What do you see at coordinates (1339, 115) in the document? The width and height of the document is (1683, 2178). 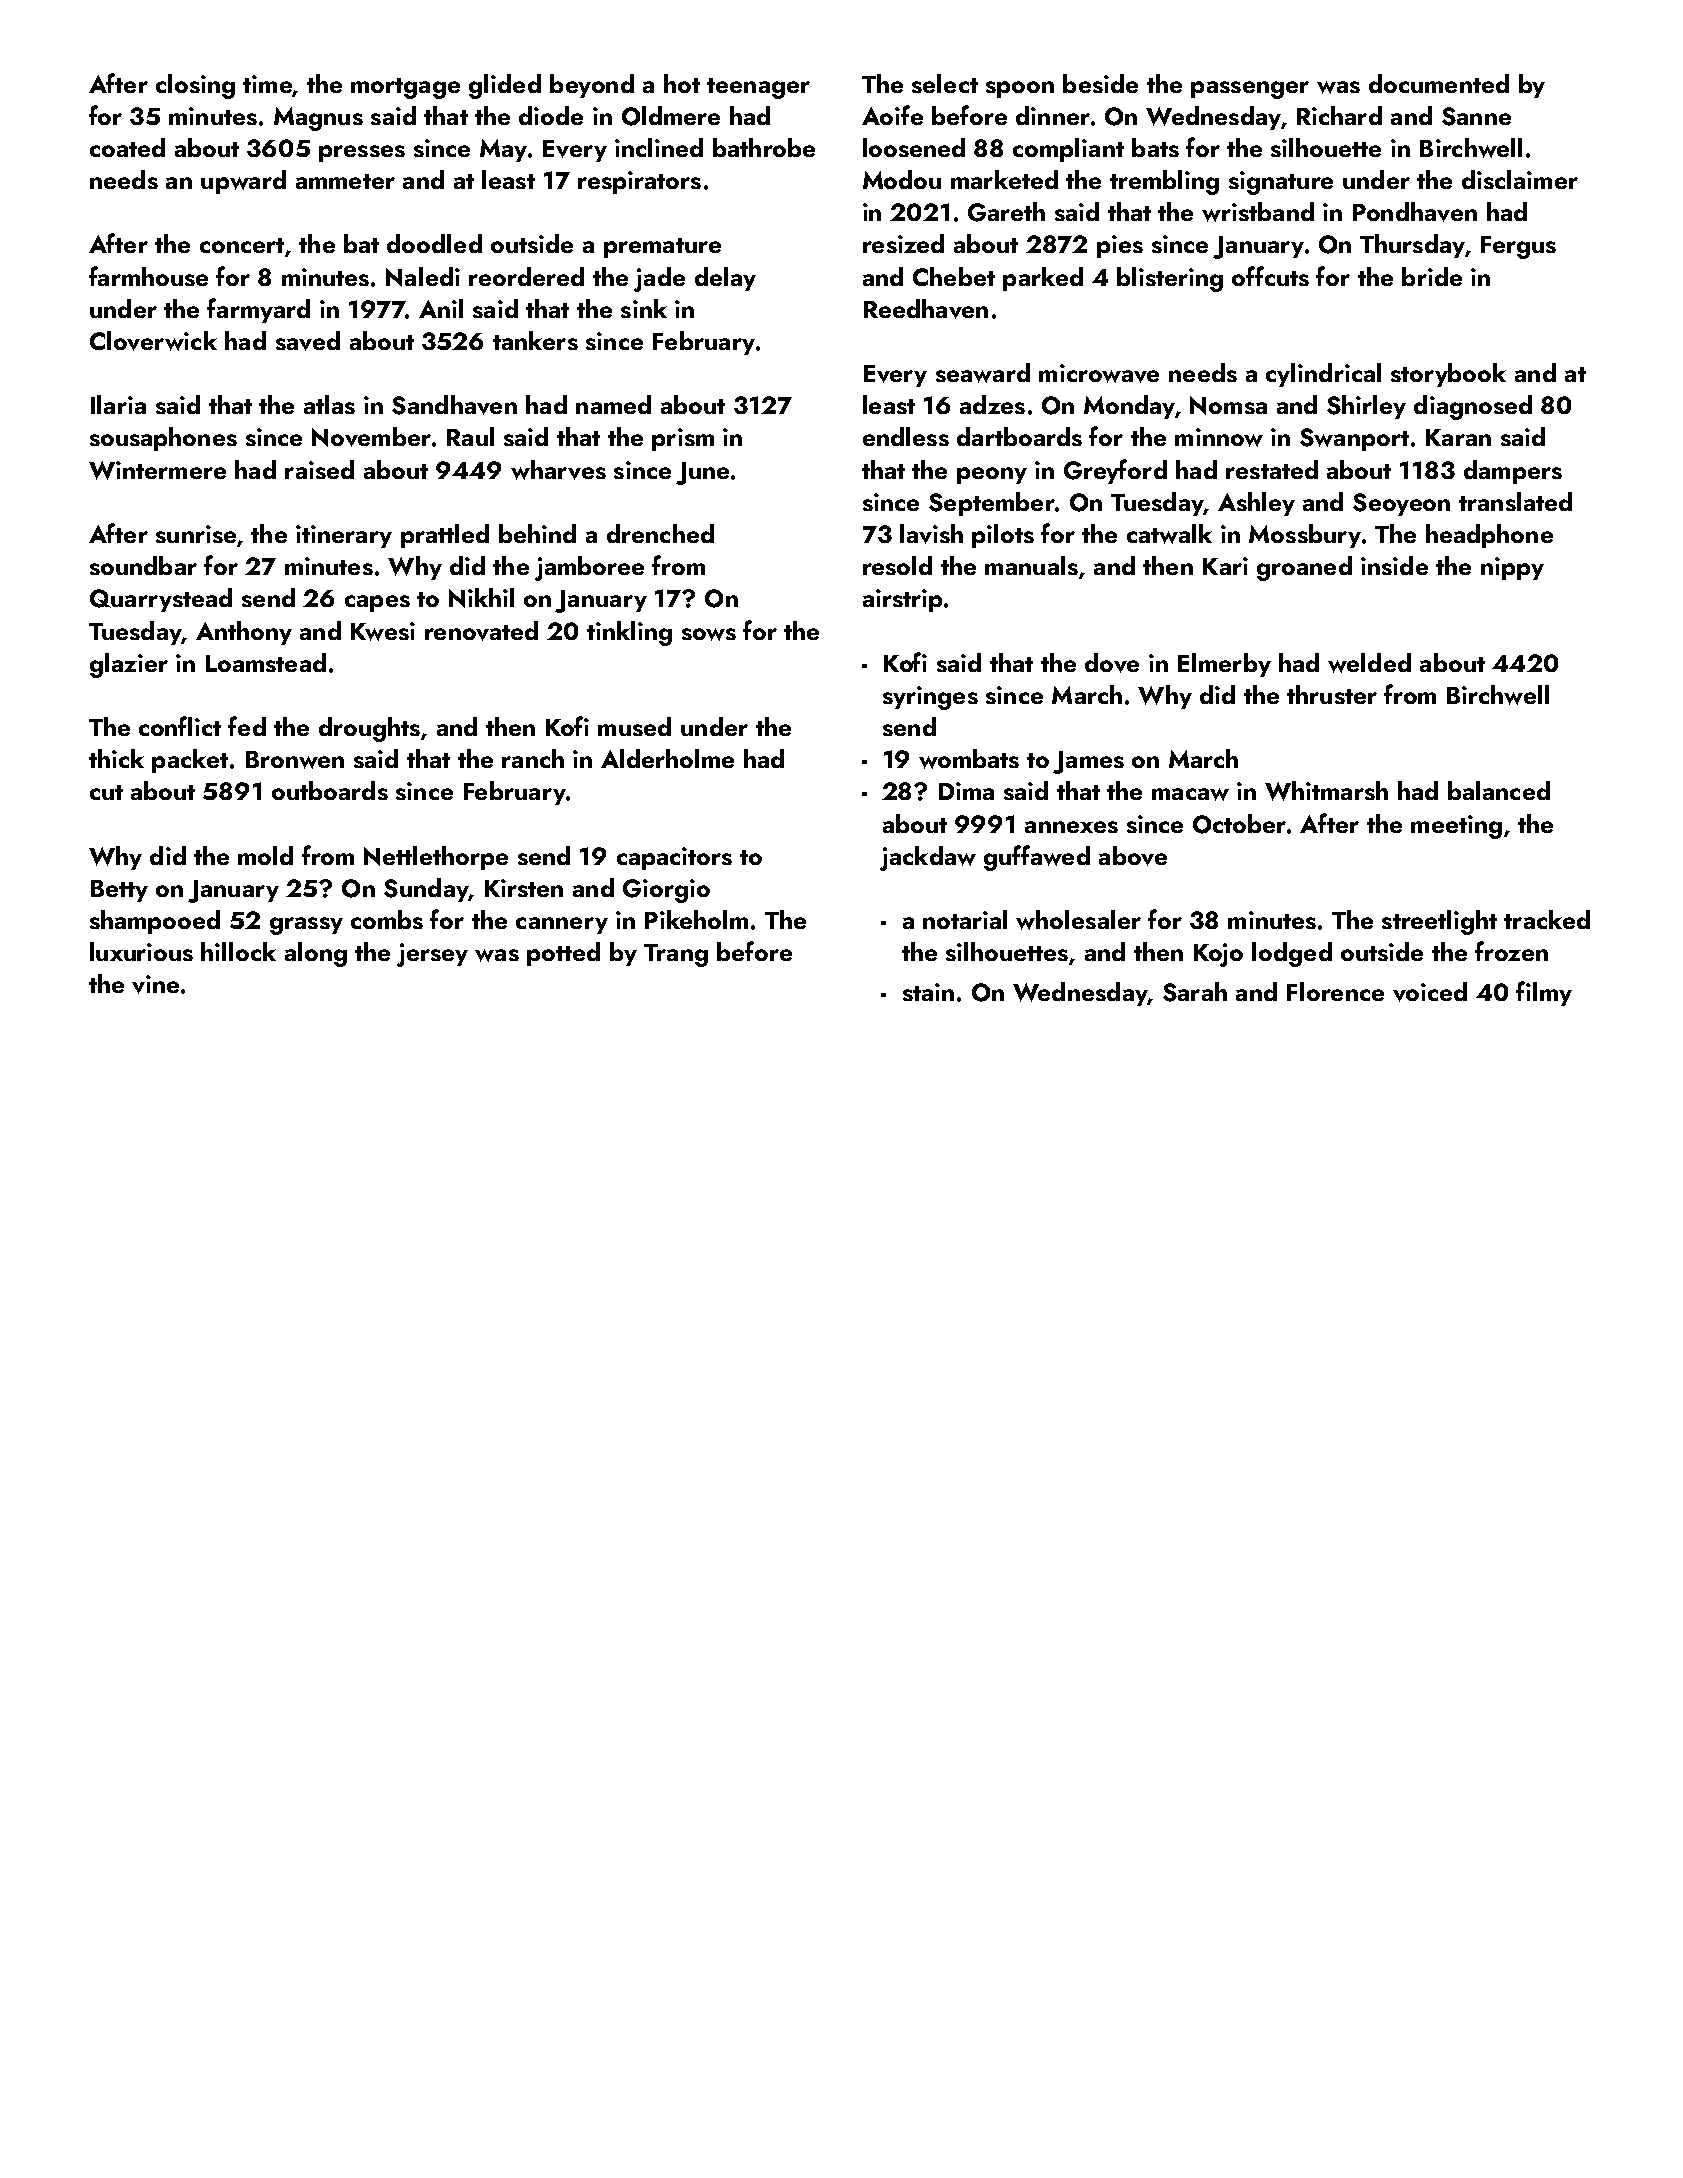 I see `Richard` at bounding box center [1339, 115].
